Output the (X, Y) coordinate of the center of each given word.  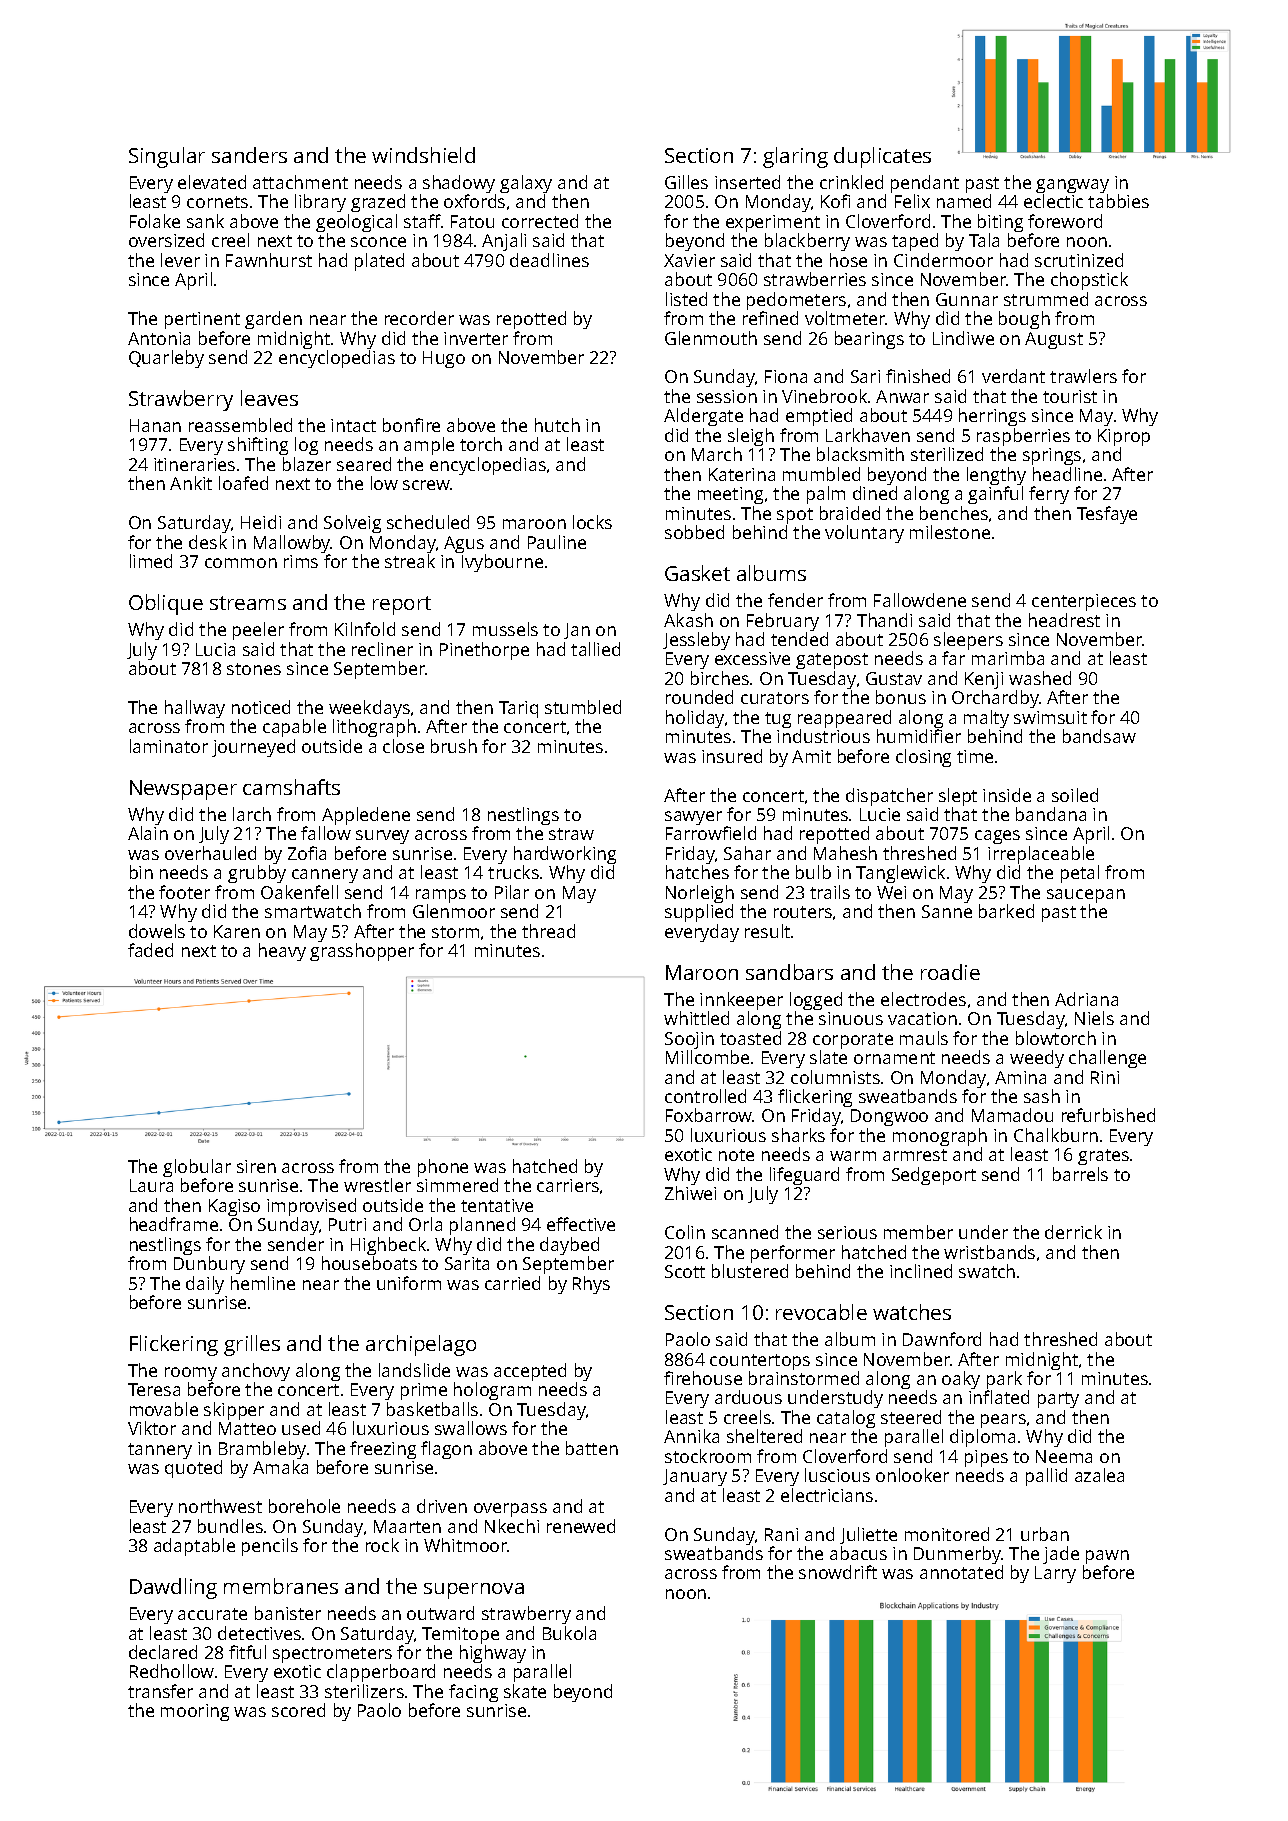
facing (473, 1693)
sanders (249, 155)
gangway (1072, 187)
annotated (961, 1572)
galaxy (526, 185)
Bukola (569, 1633)
